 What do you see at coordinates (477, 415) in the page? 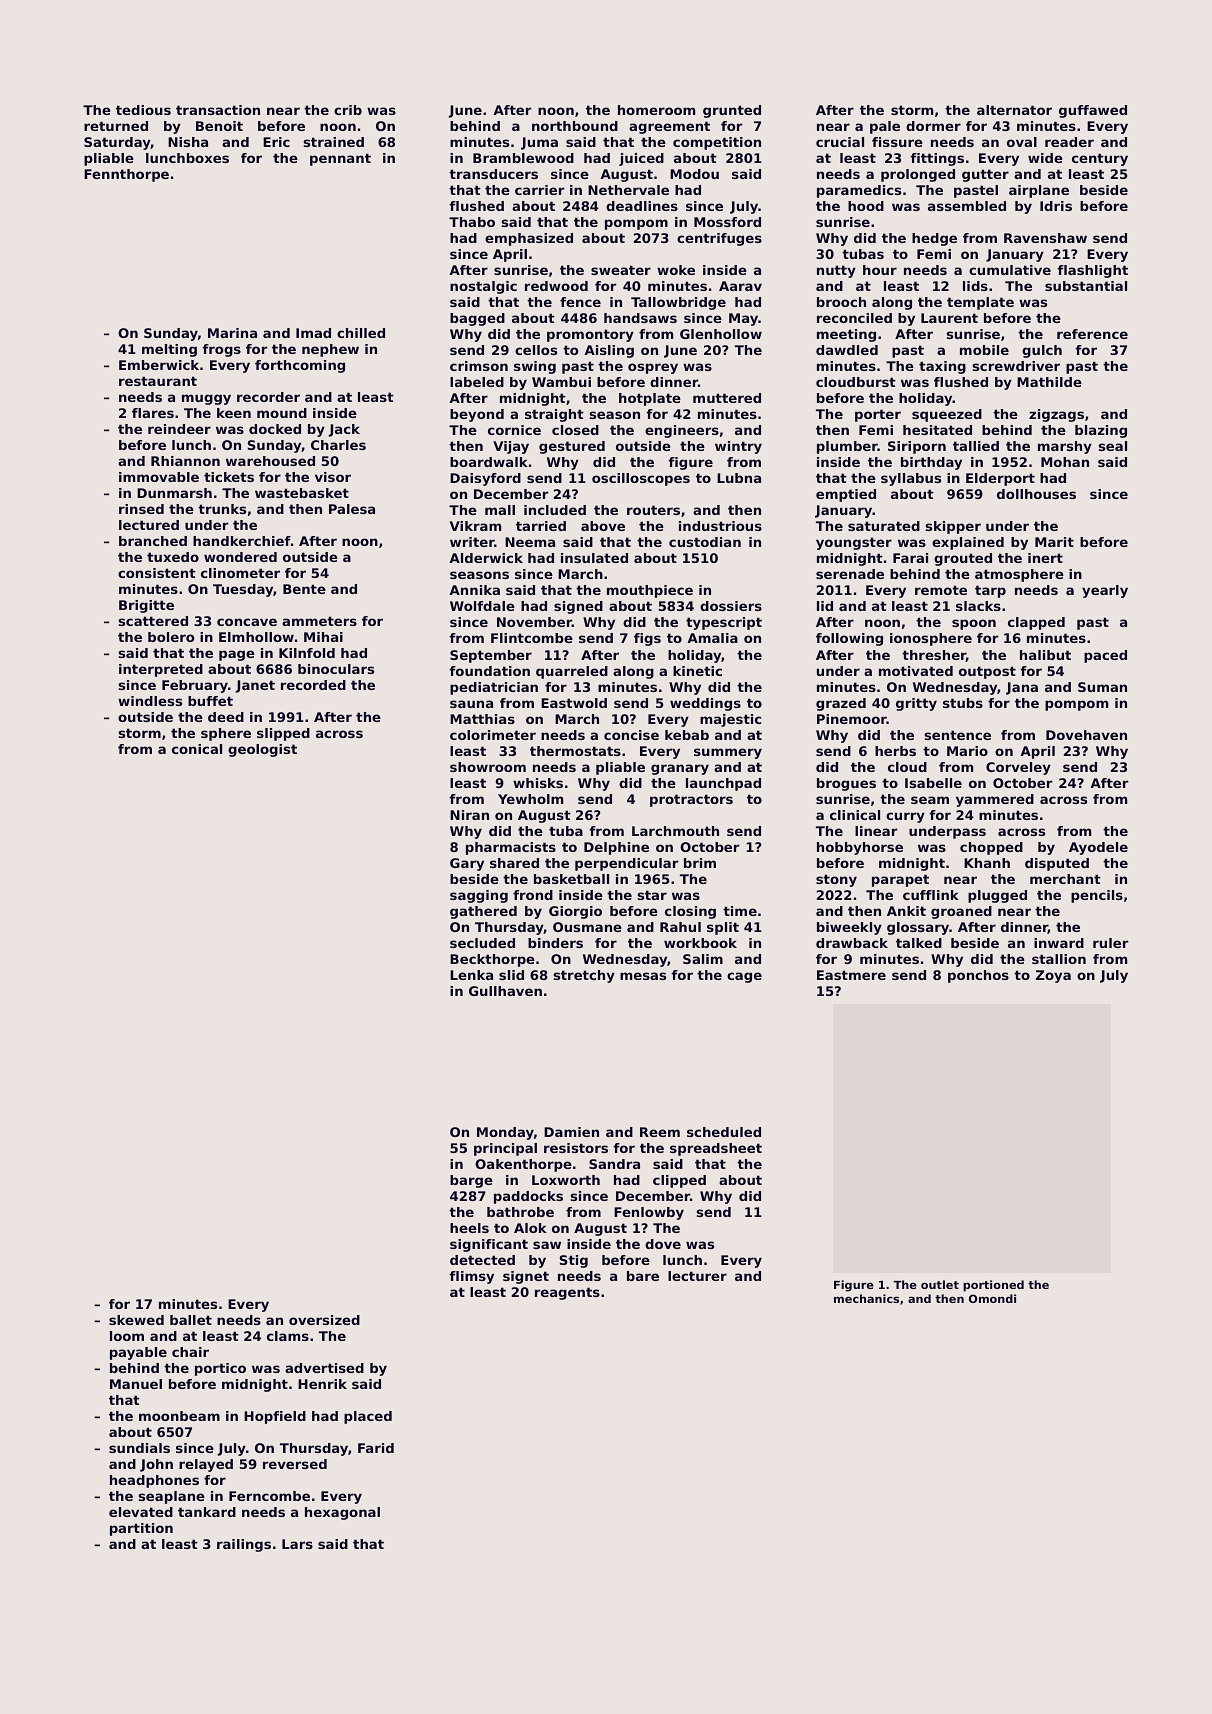
I see `beyond` at bounding box center [477, 415].
